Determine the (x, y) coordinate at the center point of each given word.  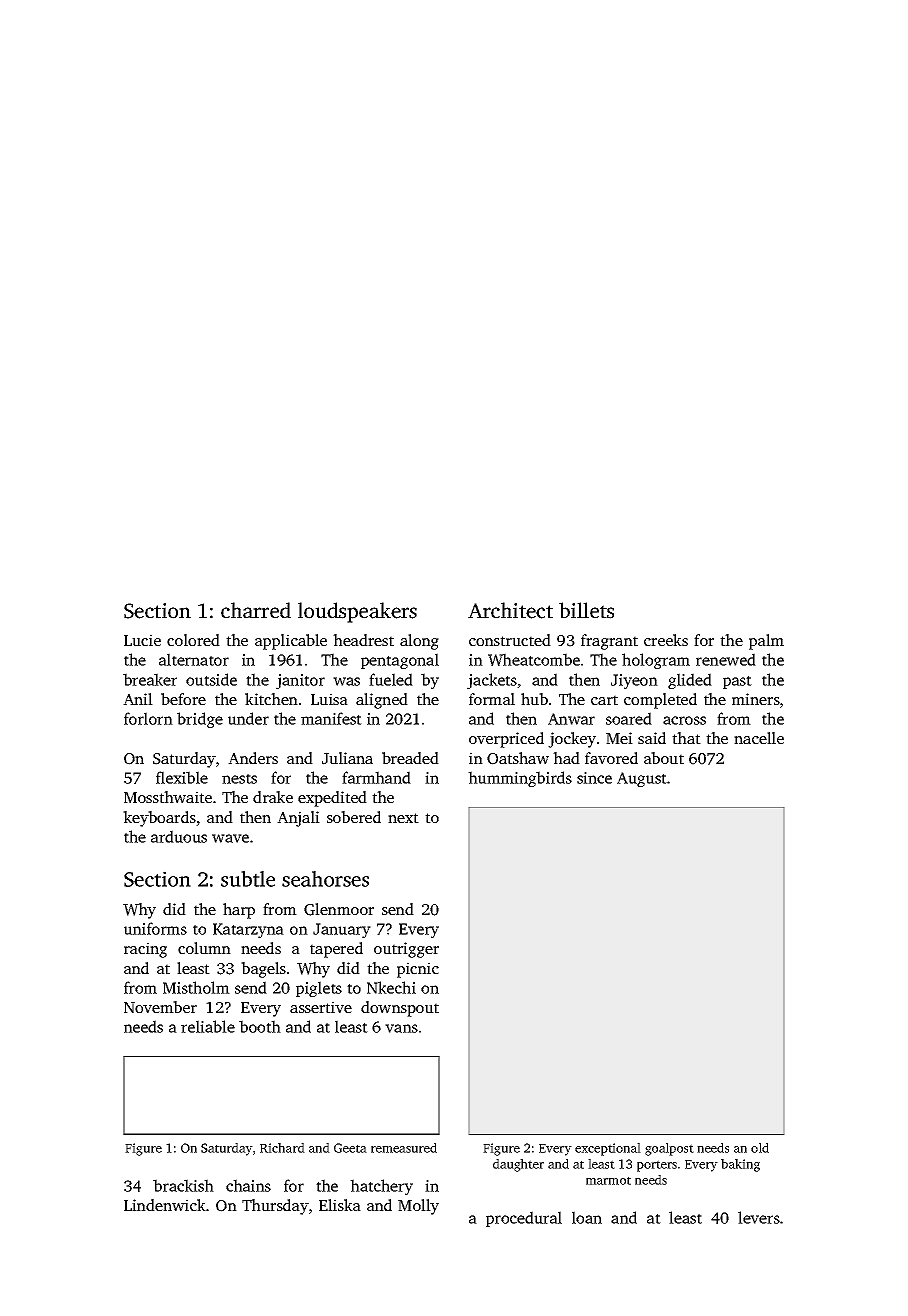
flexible (182, 777)
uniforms (155, 928)
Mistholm (196, 987)
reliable (208, 1026)
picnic (418, 970)
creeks (666, 640)
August (642, 779)
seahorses (325, 879)
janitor (300, 681)
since (594, 778)
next (403, 818)
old (760, 1148)
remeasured (404, 1148)
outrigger (406, 950)
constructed (510, 640)
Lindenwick (165, 1205)
